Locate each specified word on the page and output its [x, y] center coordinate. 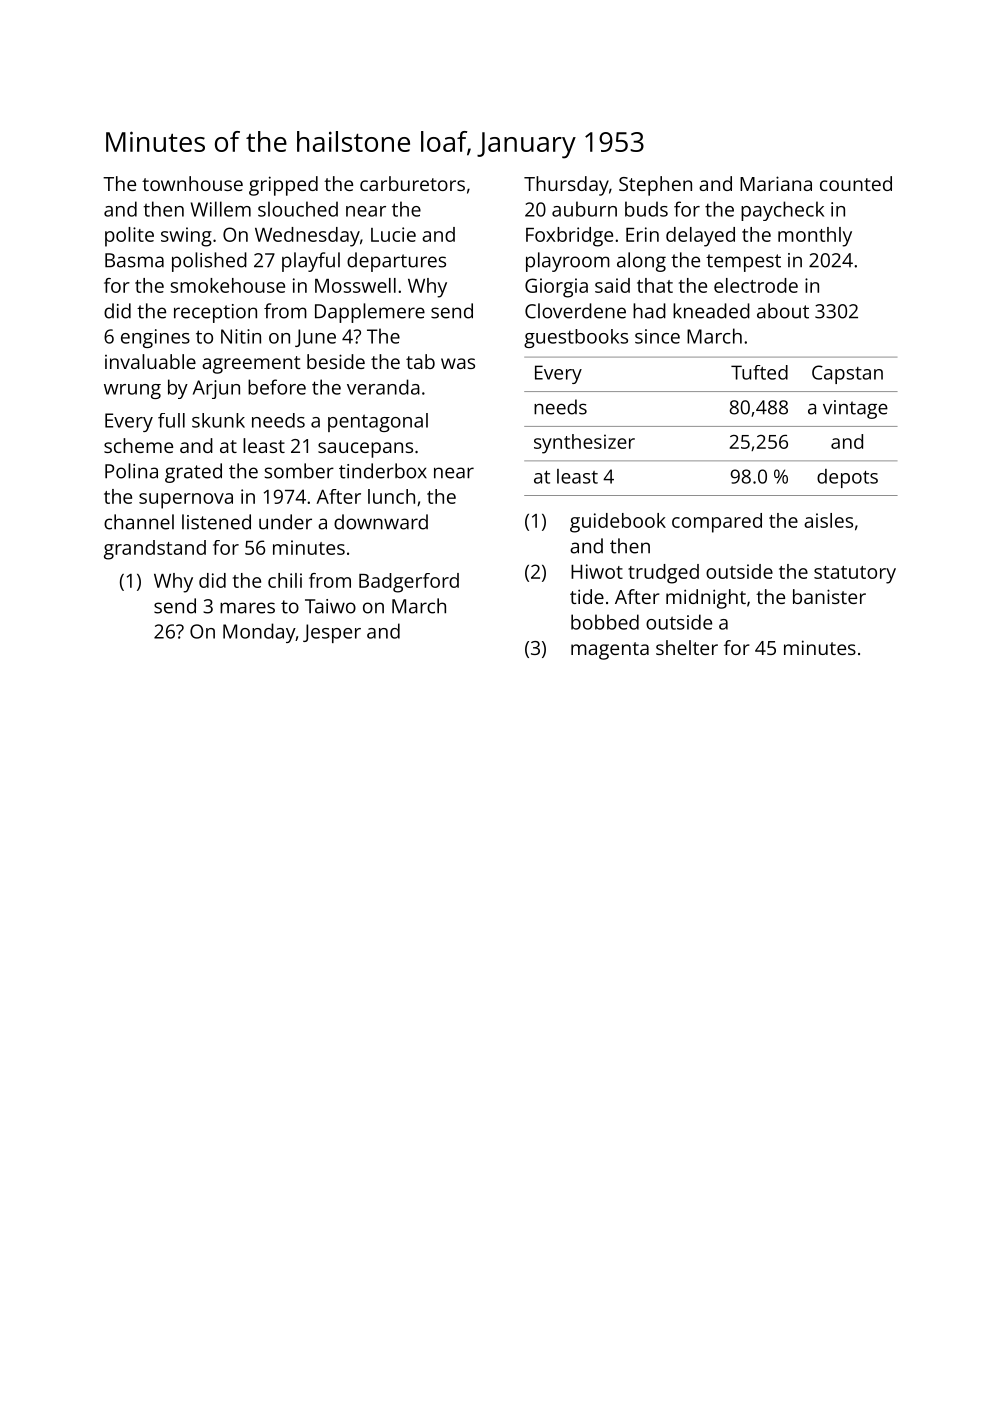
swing [186, 237]
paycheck [782, 211]
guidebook [618, 523]
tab [420, 361]
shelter [687, 647]
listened [216, 522]
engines [155, 338]
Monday [259, 633]
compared [717, 523]
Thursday [566, 186]
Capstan [847, 374]
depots [847, 478]
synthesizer [584, 444]
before [277, 387]
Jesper [332, 633]
